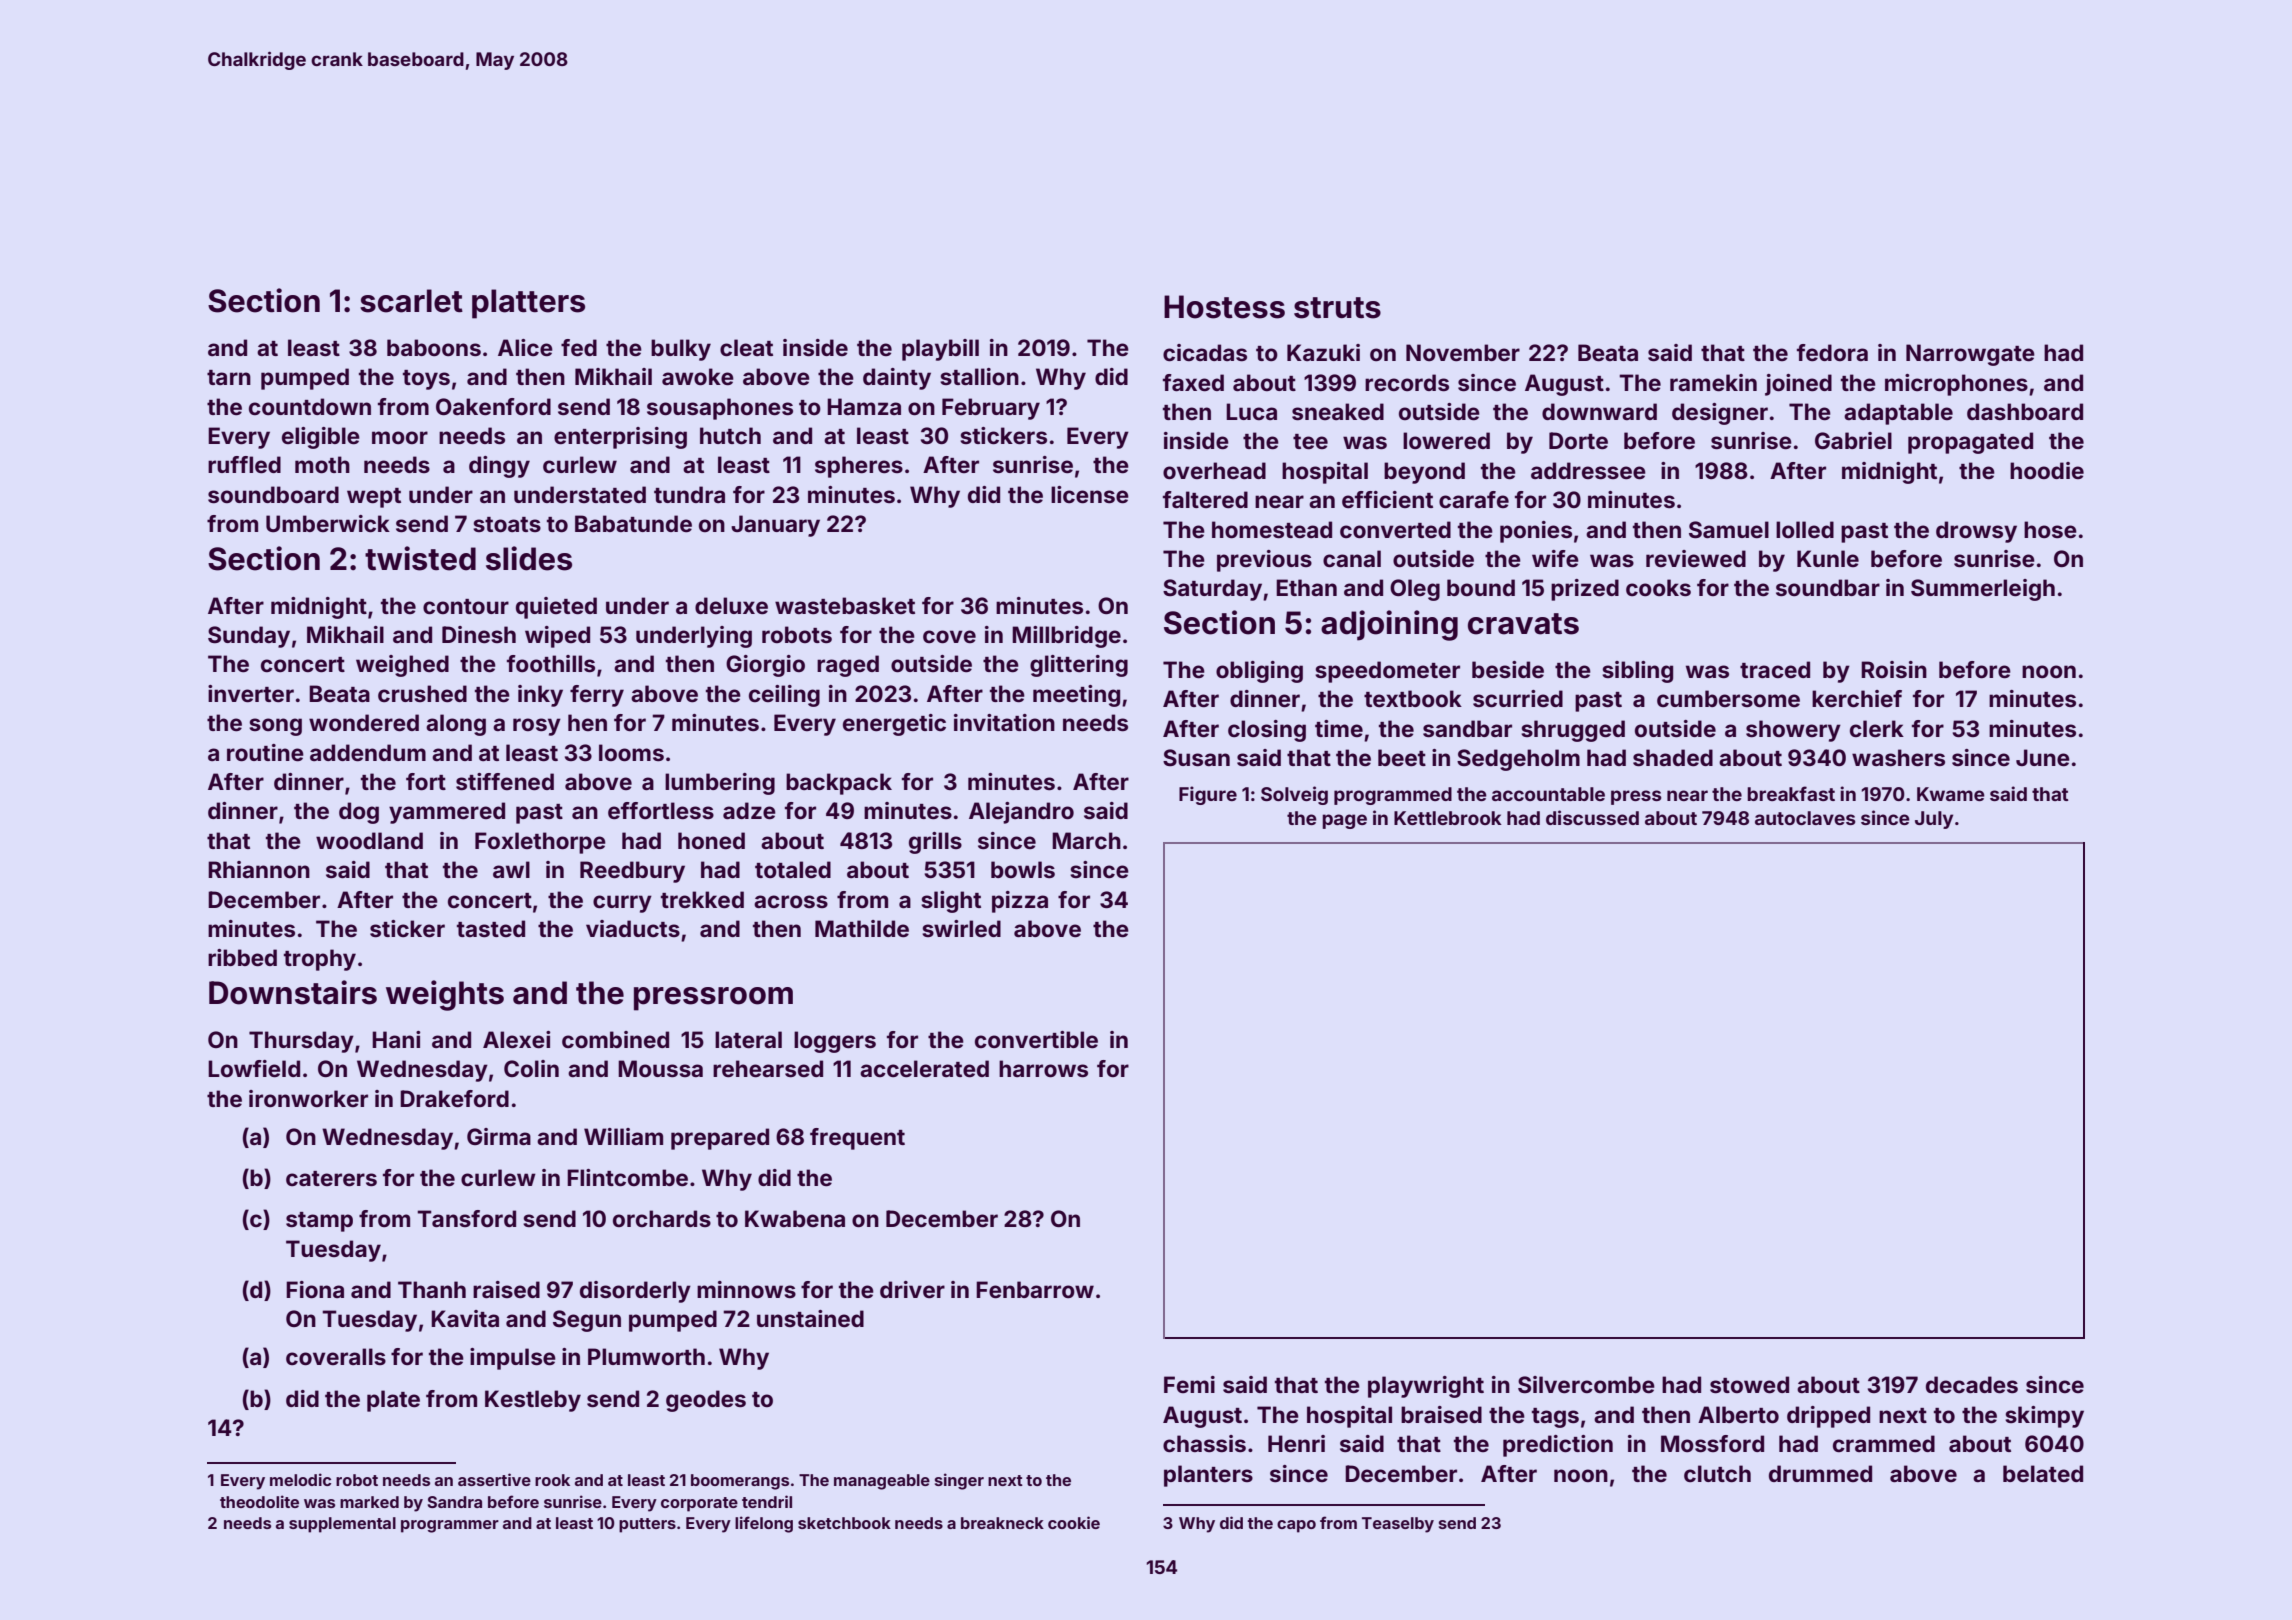  Describe the element at coordinates (540, 696) in the screenshot. I see `inky` at that location.
